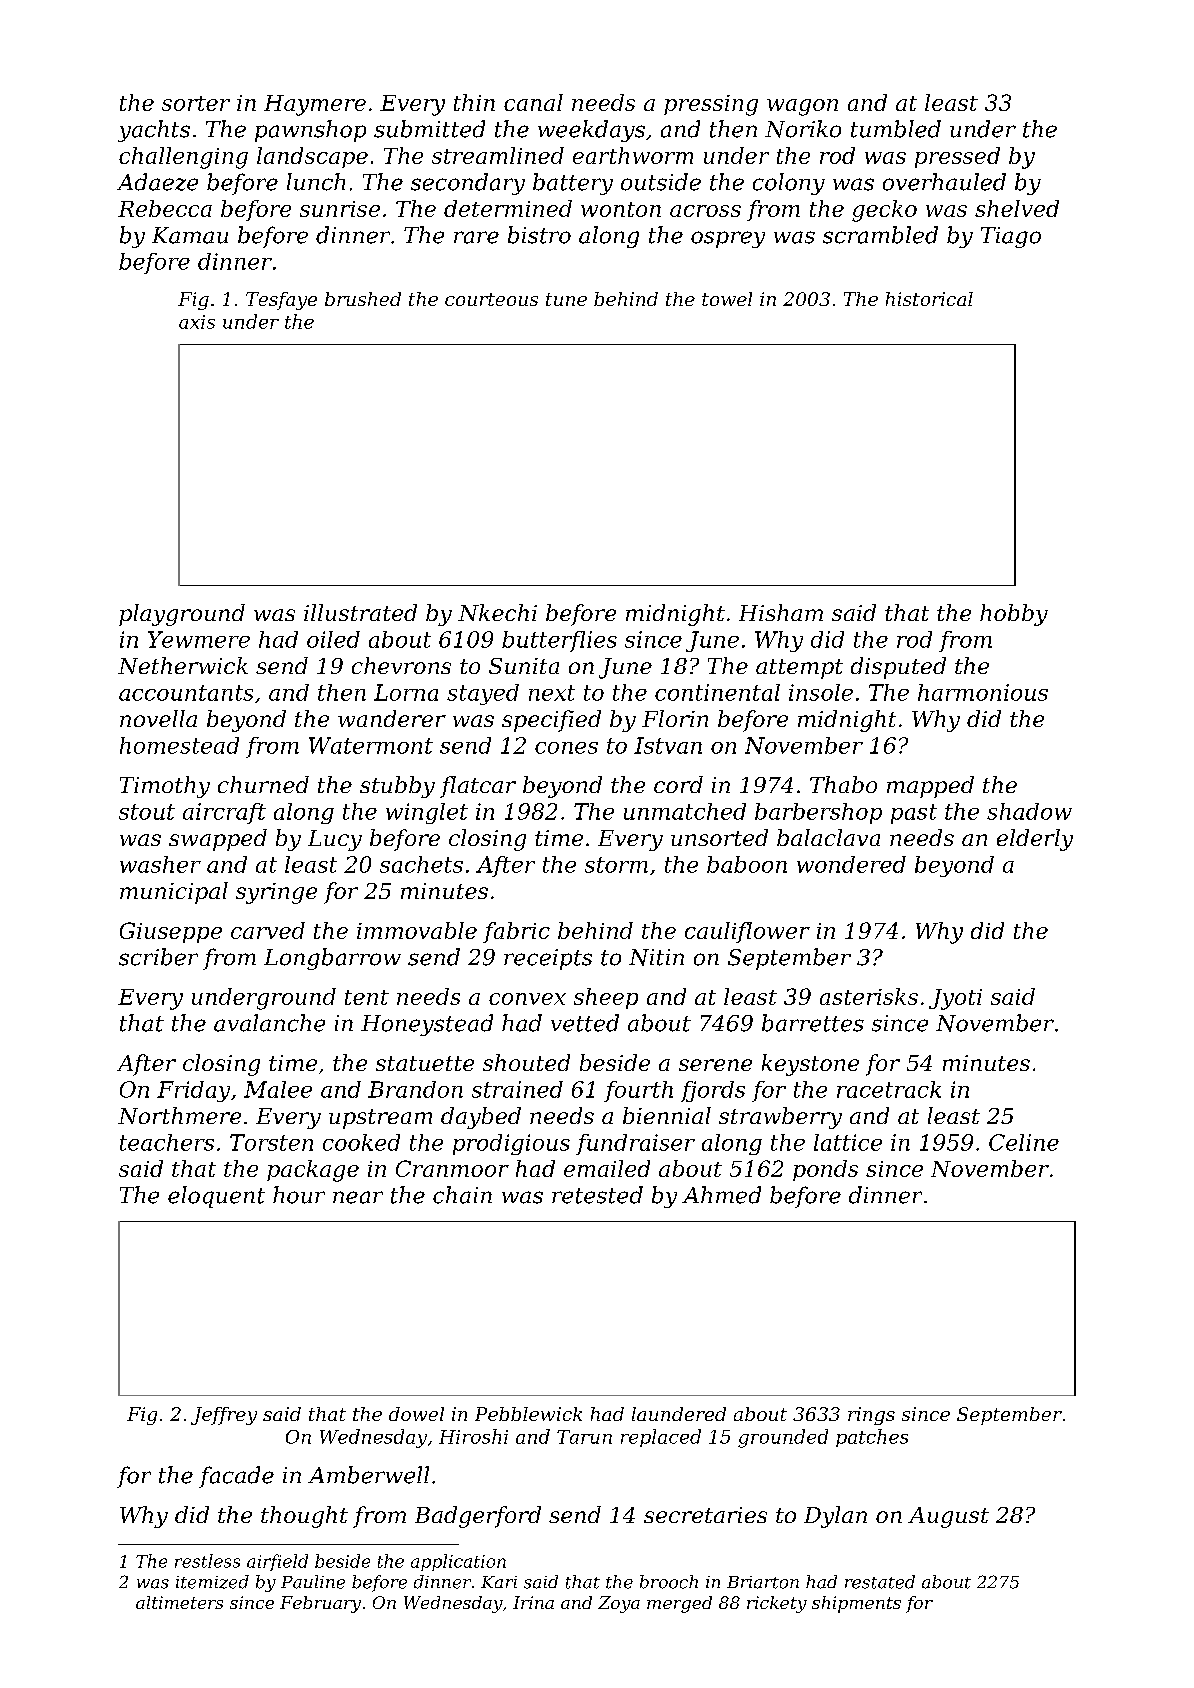 The image size is (1194, 1688). I want to click on gecko, so click(884, 211).
